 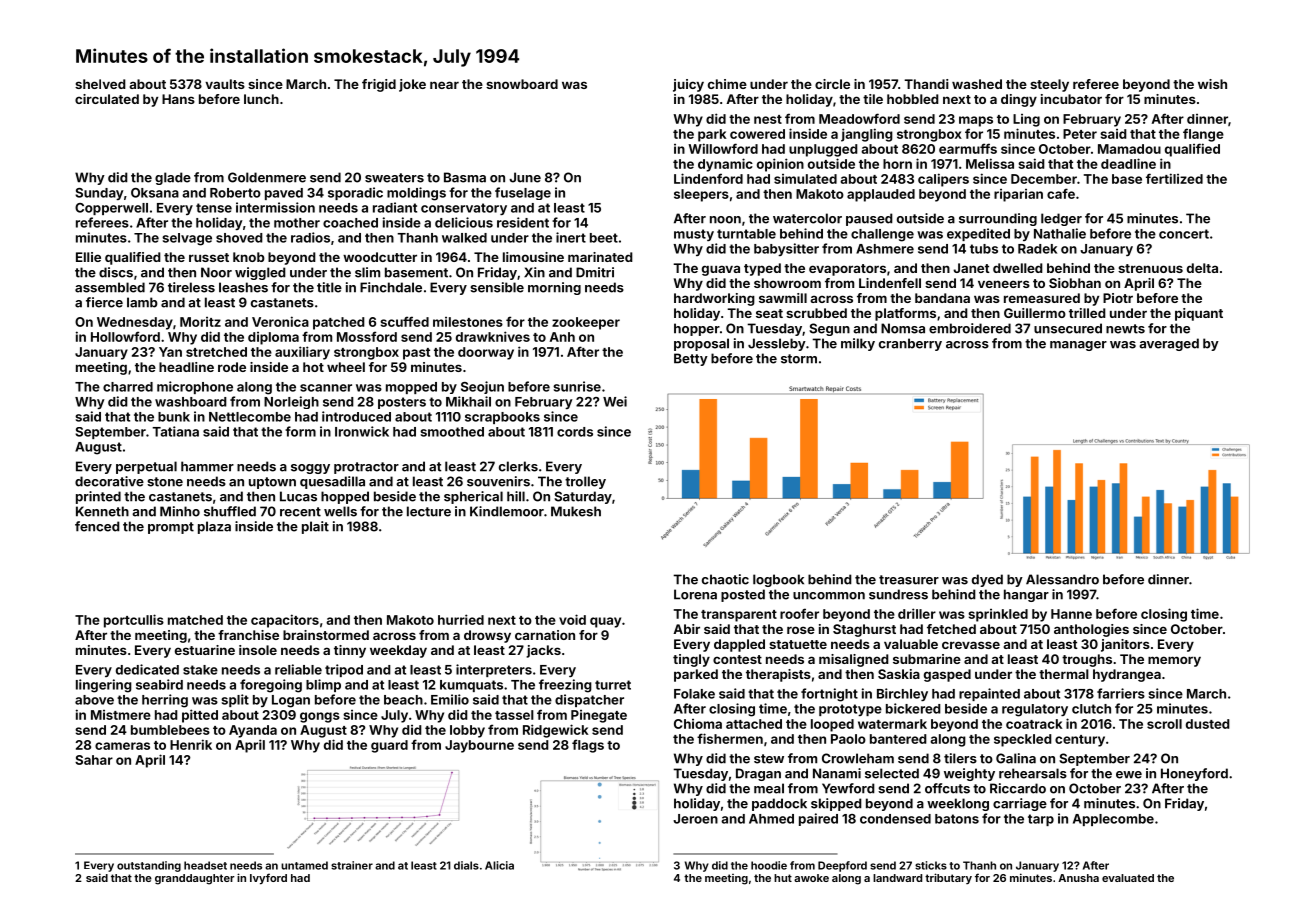 What do you see at coordinates (98, 497) in the document?
I see `printed` at bounding box center [98, 497].
